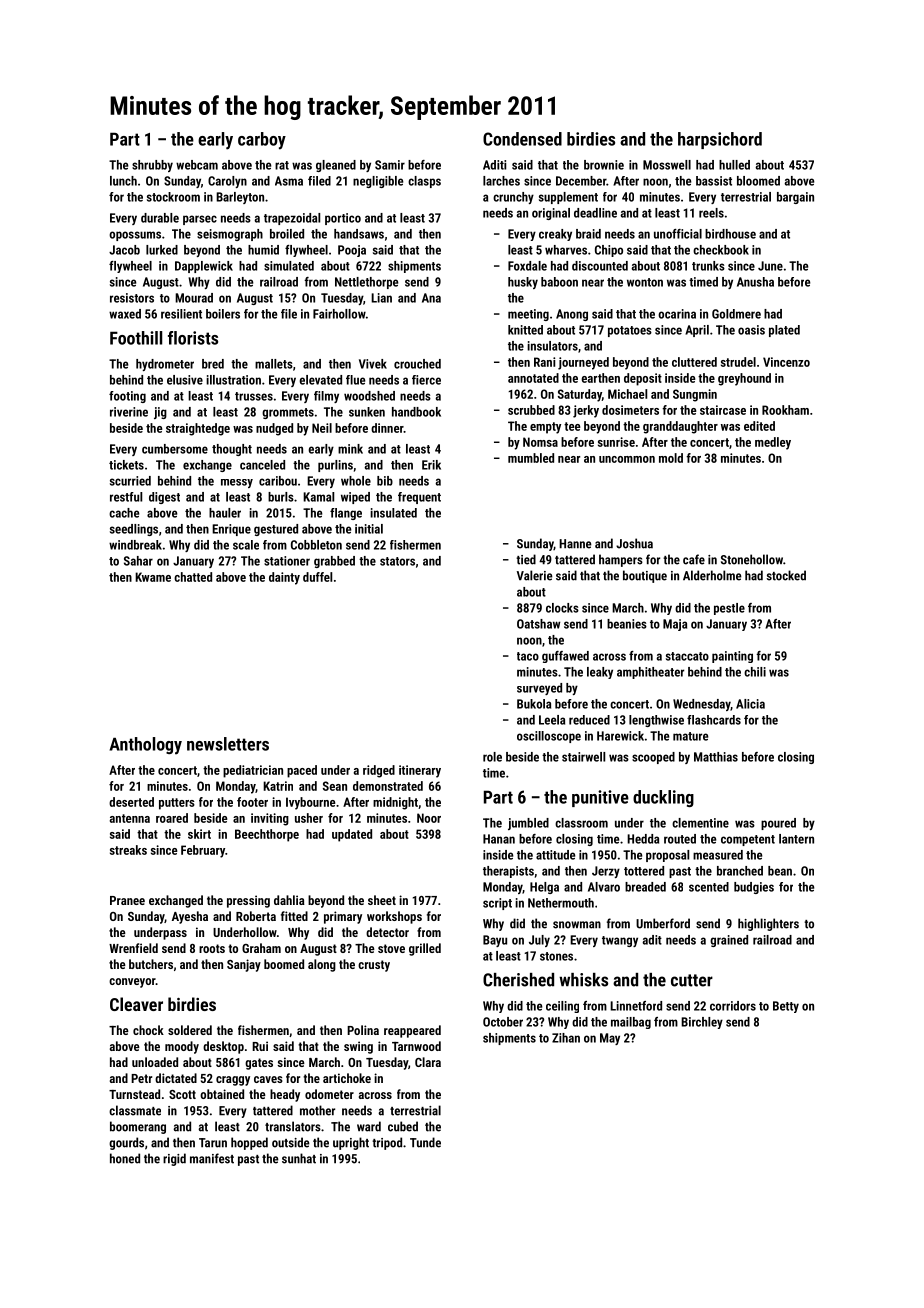 Image resolution: width=924 pixels, height=1308 pixels. I want to click on Samir, so click(390, 165).
